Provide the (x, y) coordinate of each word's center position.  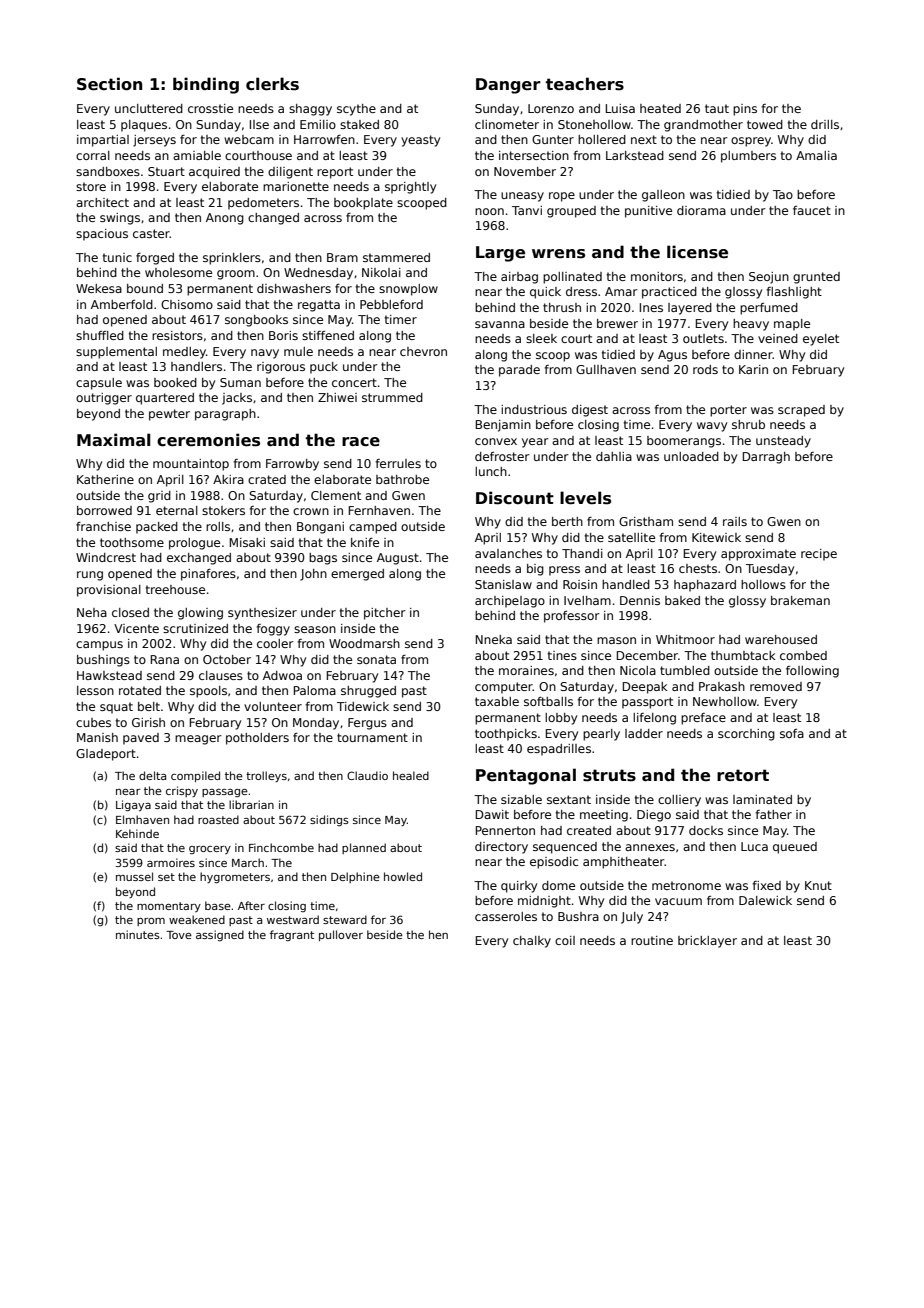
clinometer (507, 124)
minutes (138, 934)
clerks (272, 84)
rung (90, 576)
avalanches (508, 553)
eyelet (821, 340)
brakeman (800, 600)
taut (717, 108)
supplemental (116, 353)
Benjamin (503, 426)
